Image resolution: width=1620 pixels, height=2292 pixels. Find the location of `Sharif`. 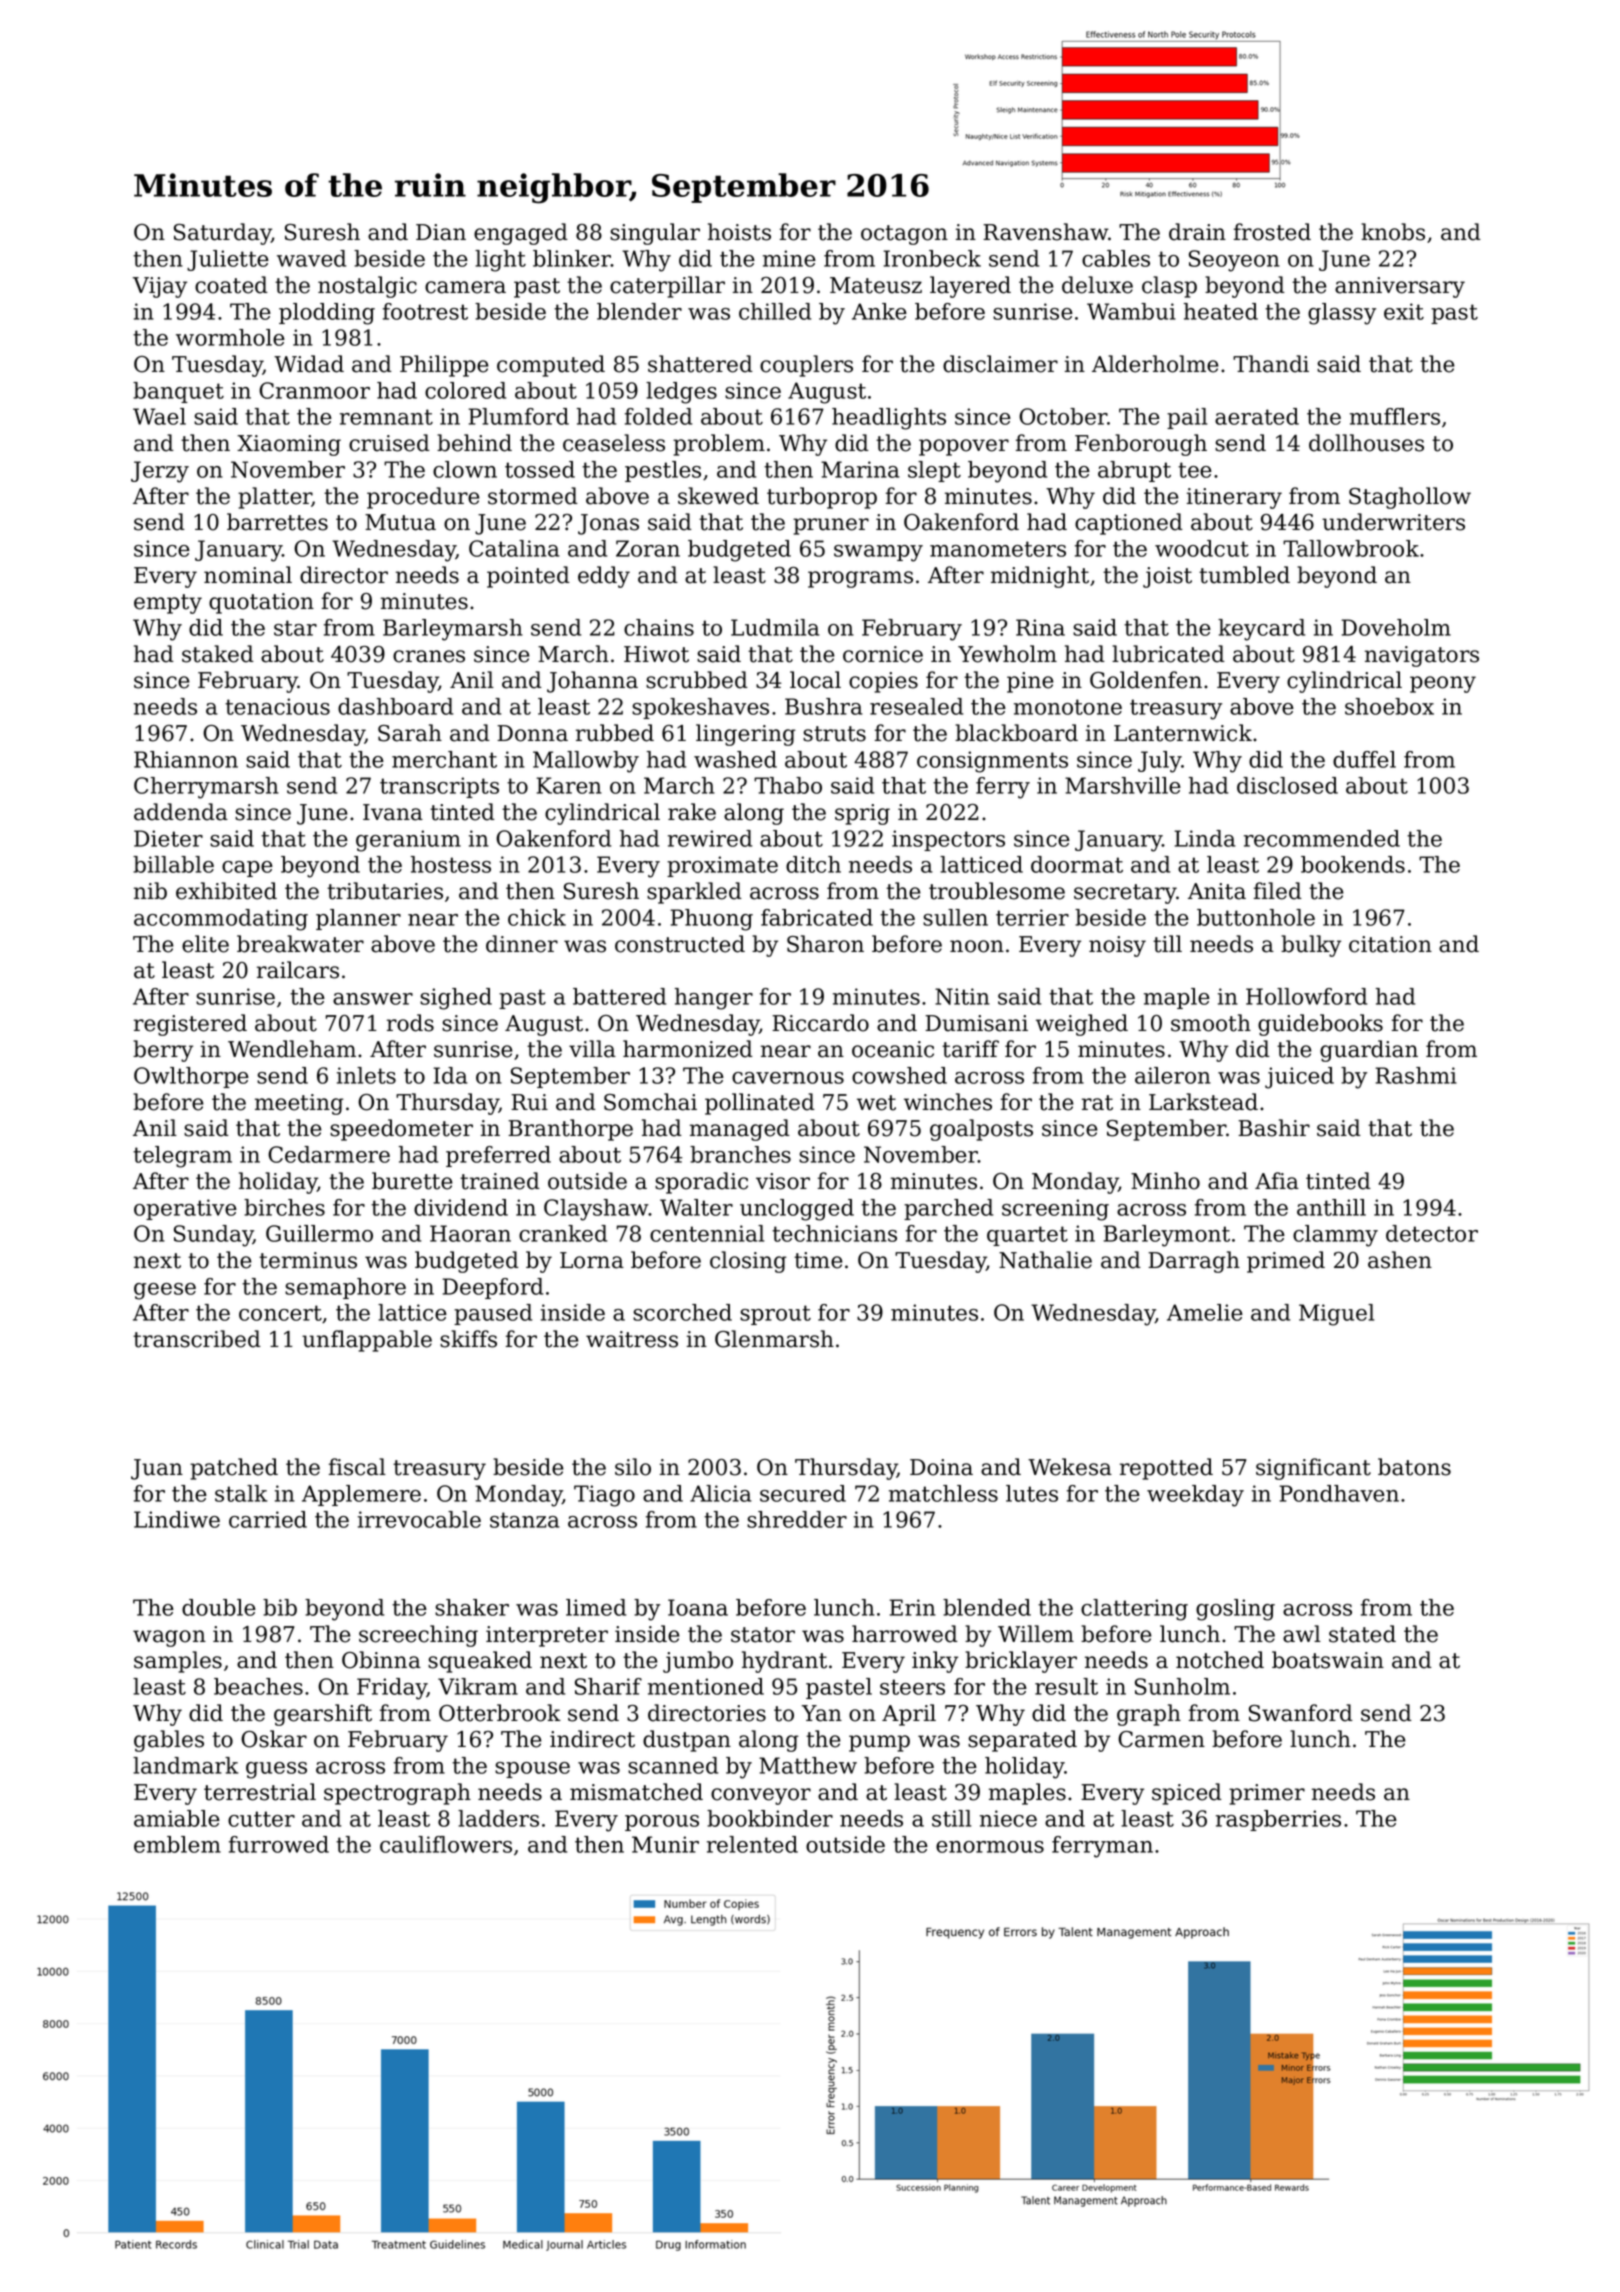

Sharif is located at coordinates (608, 1686).
